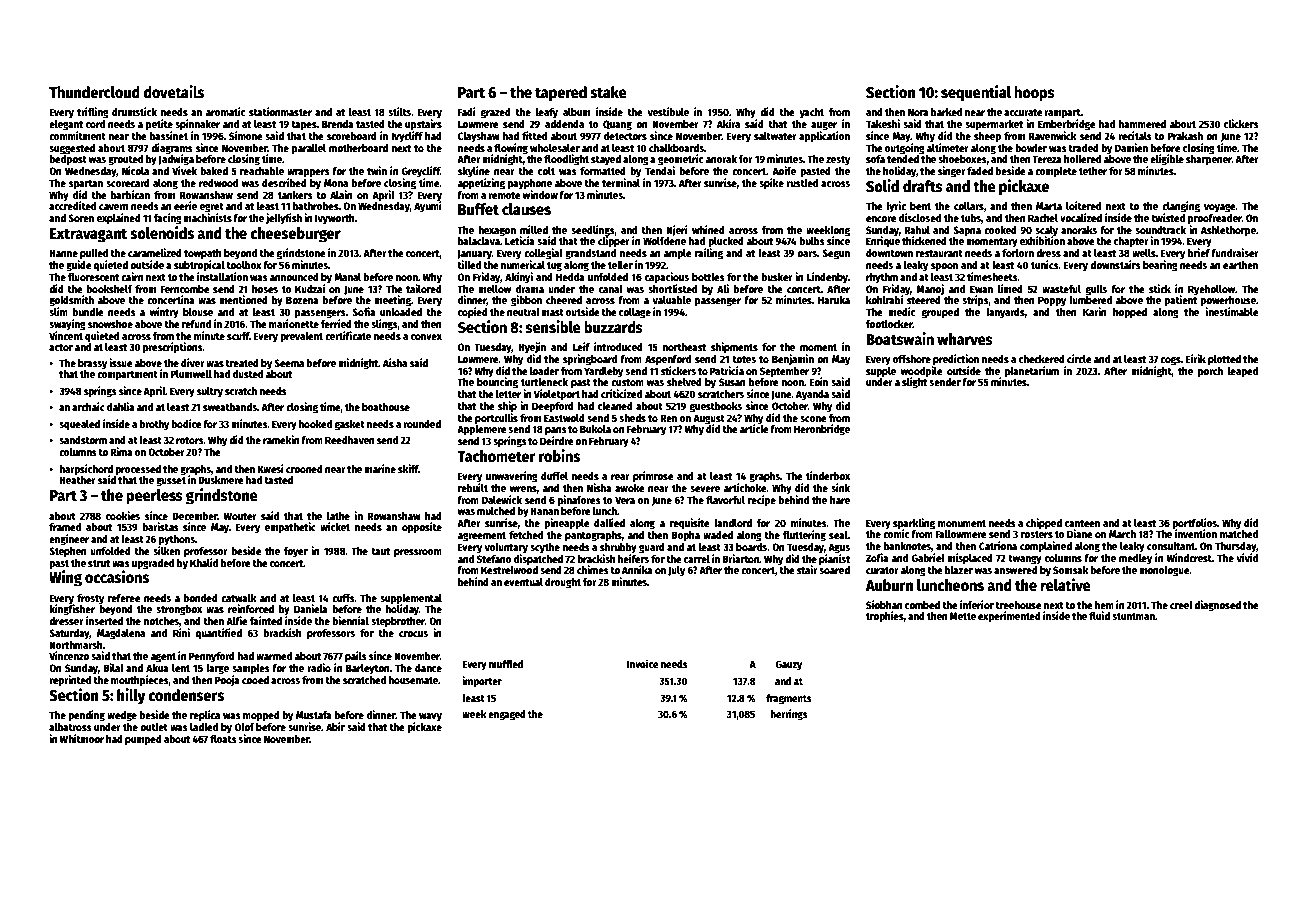  Describe the element at coordinates (308, 173) in the document. I see `wrappers` at that location.
